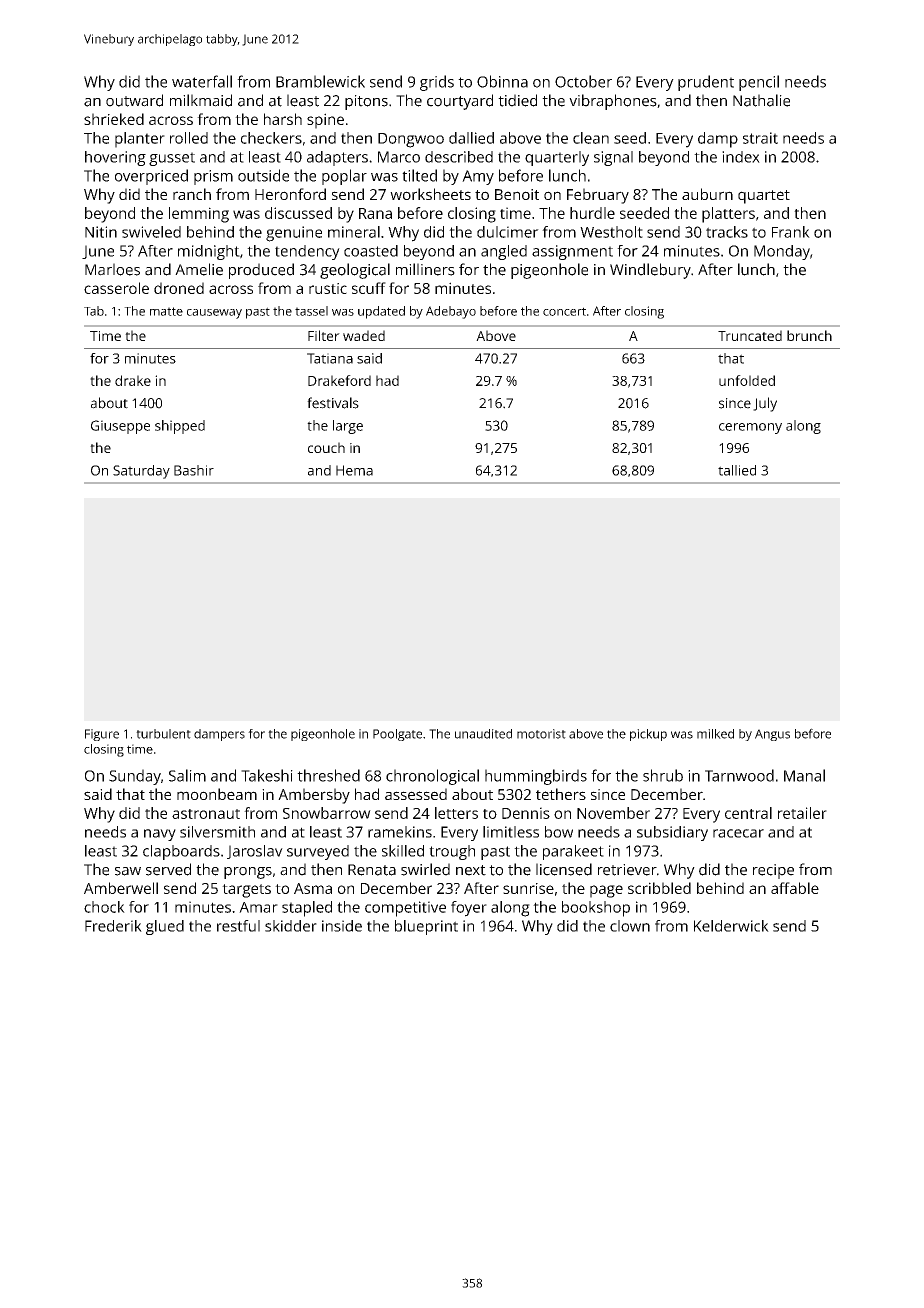 The image size is (924, 1308). I want to click on Poolgate, so click(397, 735).
